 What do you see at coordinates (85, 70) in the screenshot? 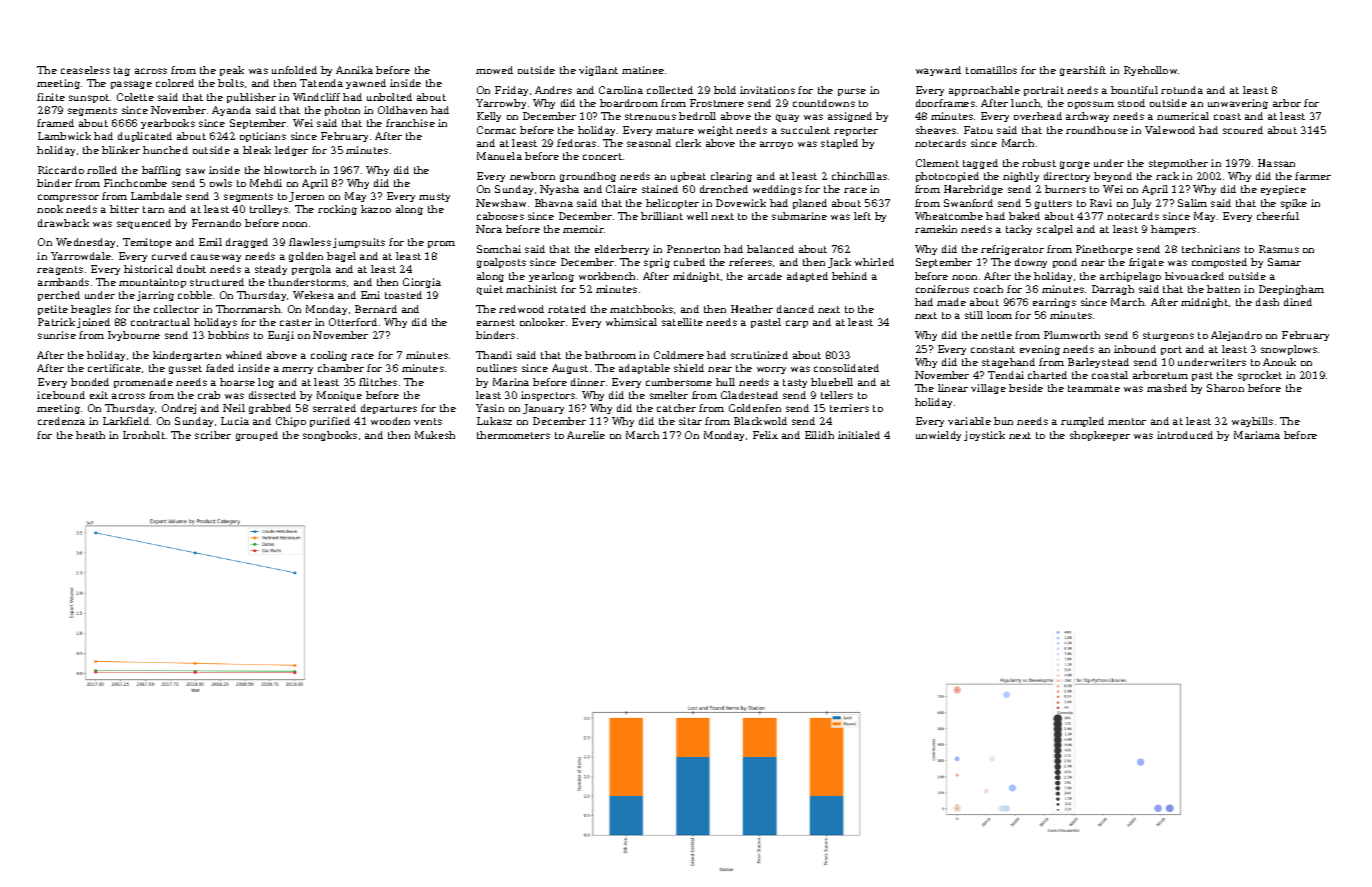
I see `ceaseless` at bounding box center [85, 70].
